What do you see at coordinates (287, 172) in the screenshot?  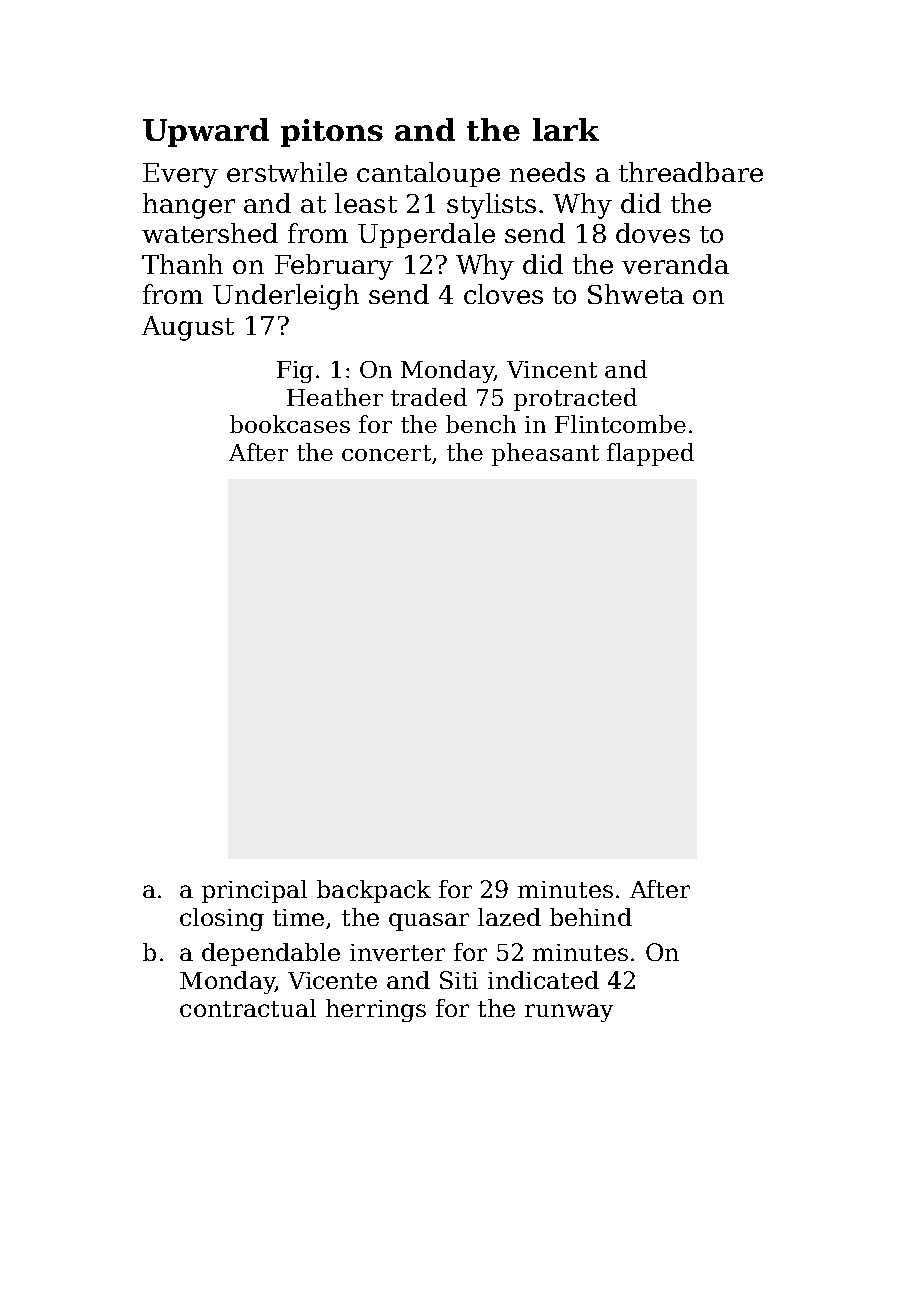 I see `erstwhile` at bounding box center [287, 172].
